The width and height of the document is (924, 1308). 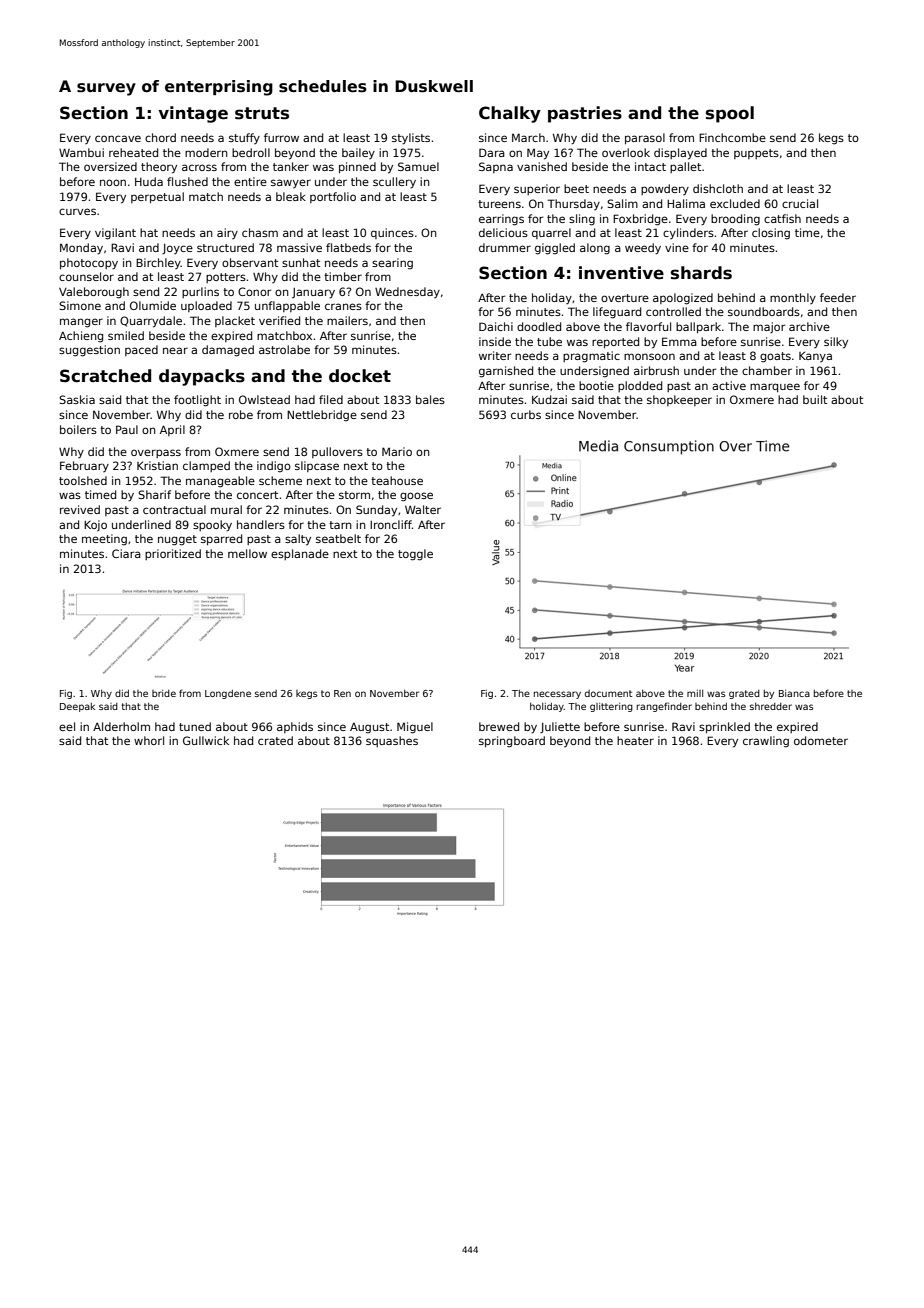 What do you see at coordinates (766, 742) in the document?
I see `crawling` at bounding box center [766, 742].
